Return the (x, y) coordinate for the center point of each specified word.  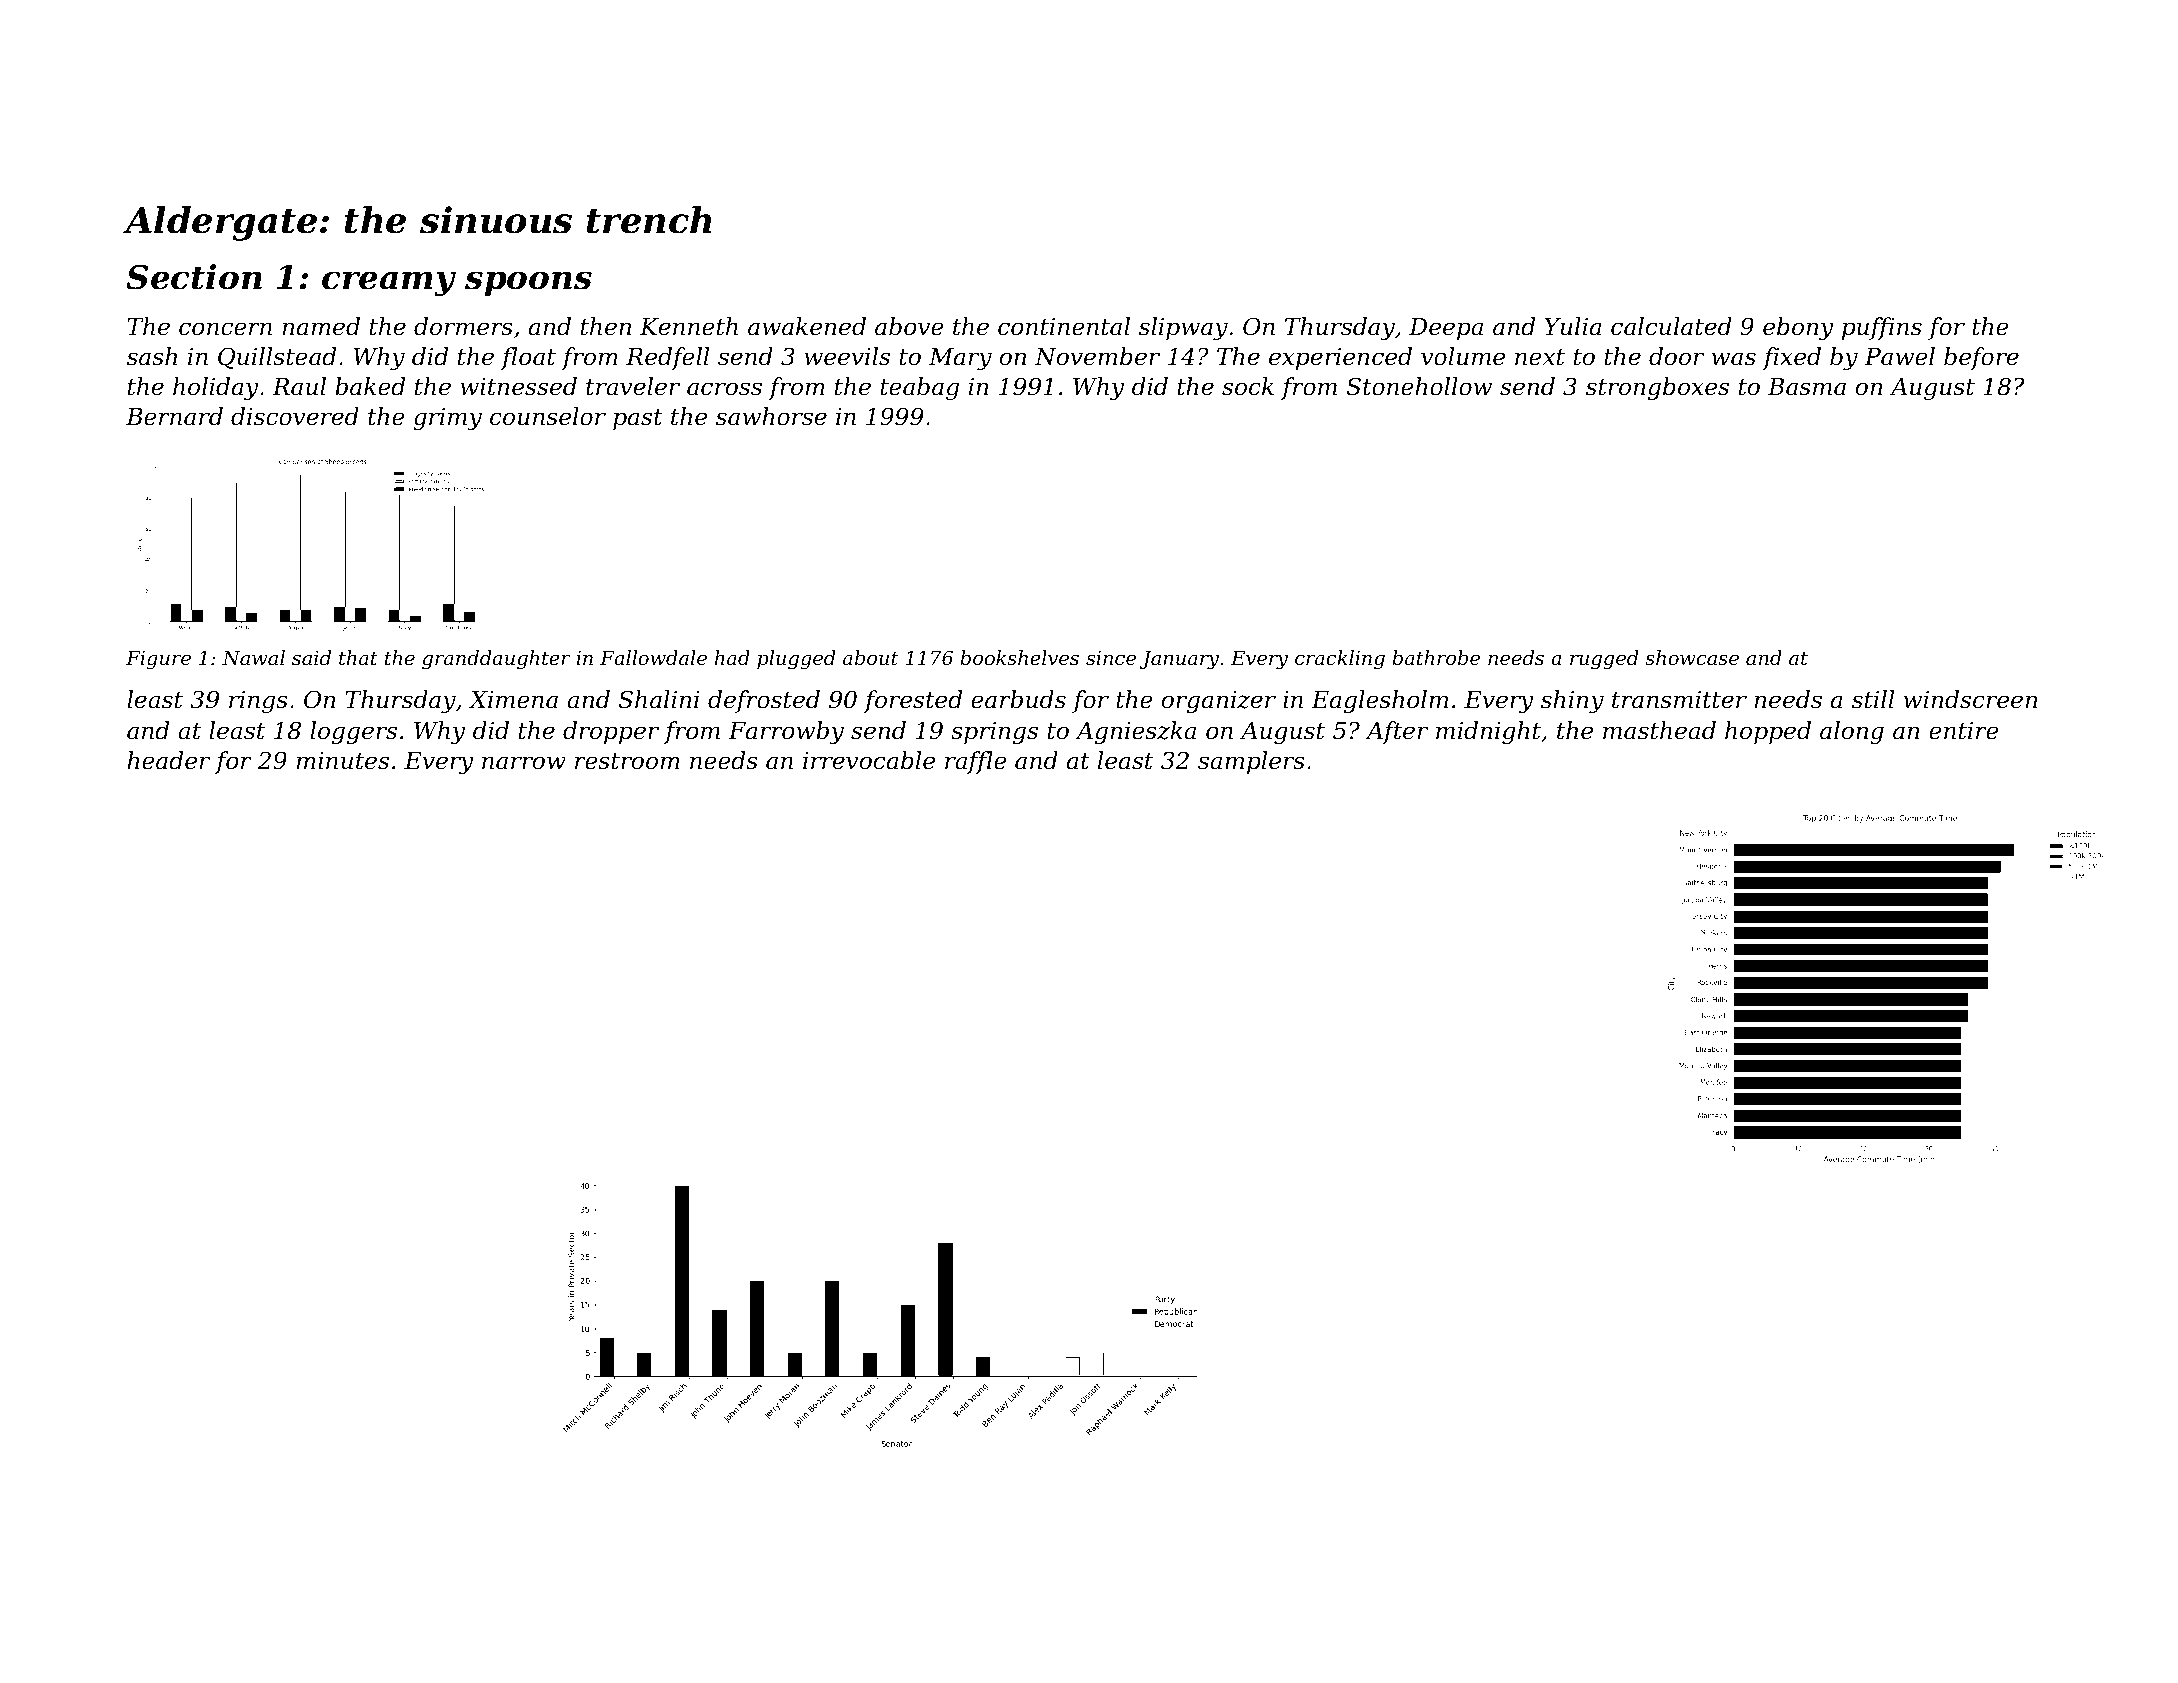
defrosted (764, 701)
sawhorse (771, 416)
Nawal (253, 657)
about (870, 657)
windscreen (1971, 699)
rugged (1604, 660)
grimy (447, 419)
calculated (1671, 326)
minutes (343, 761)
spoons (528, 283)
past (638, 419)
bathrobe (1436, 657)
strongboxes (1657, 388)
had (732, 657)
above (909, 326)
